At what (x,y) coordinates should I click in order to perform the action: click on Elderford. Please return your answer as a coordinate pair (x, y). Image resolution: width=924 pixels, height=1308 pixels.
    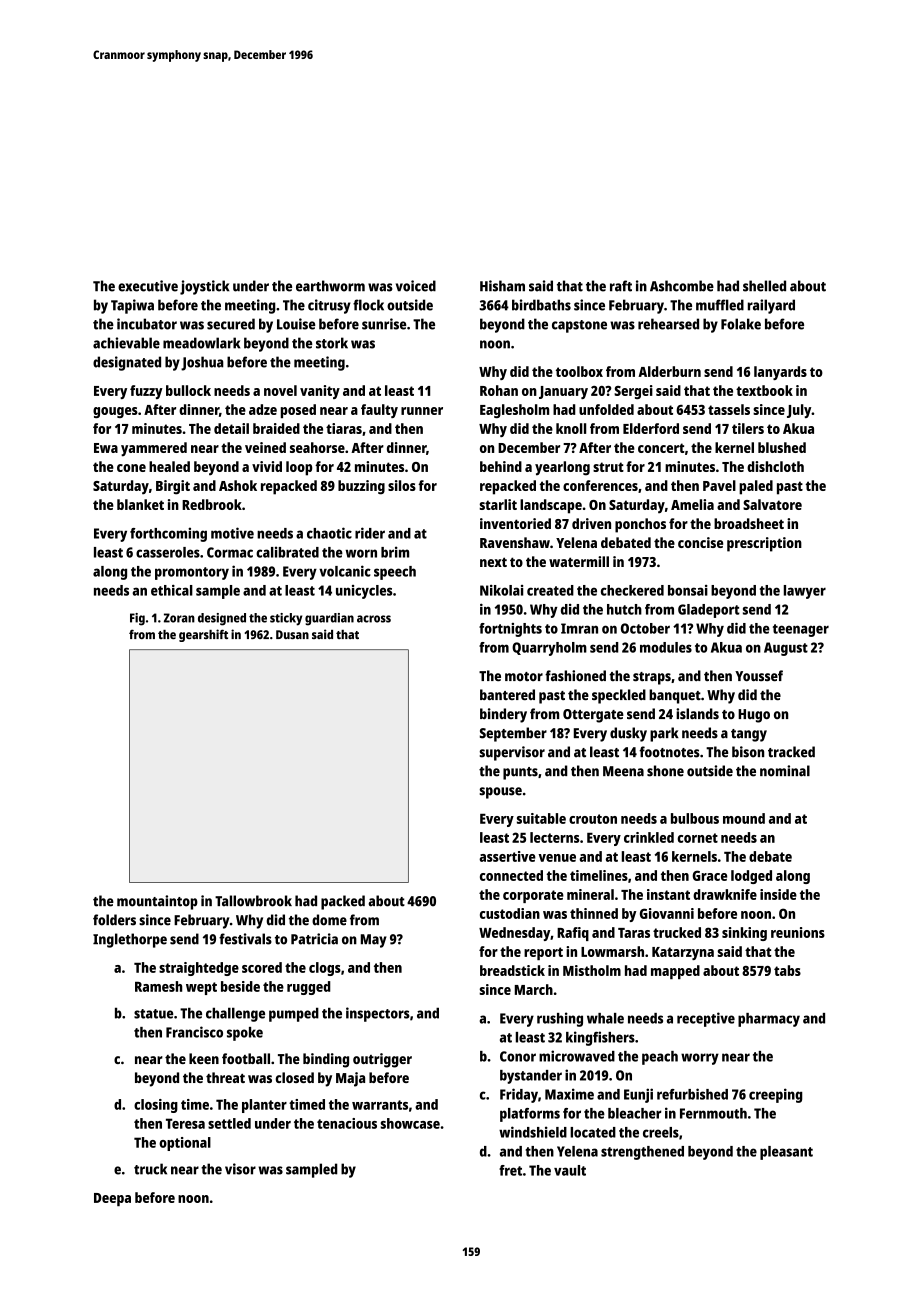
    Looking at the image, I should click on (651, 428).
